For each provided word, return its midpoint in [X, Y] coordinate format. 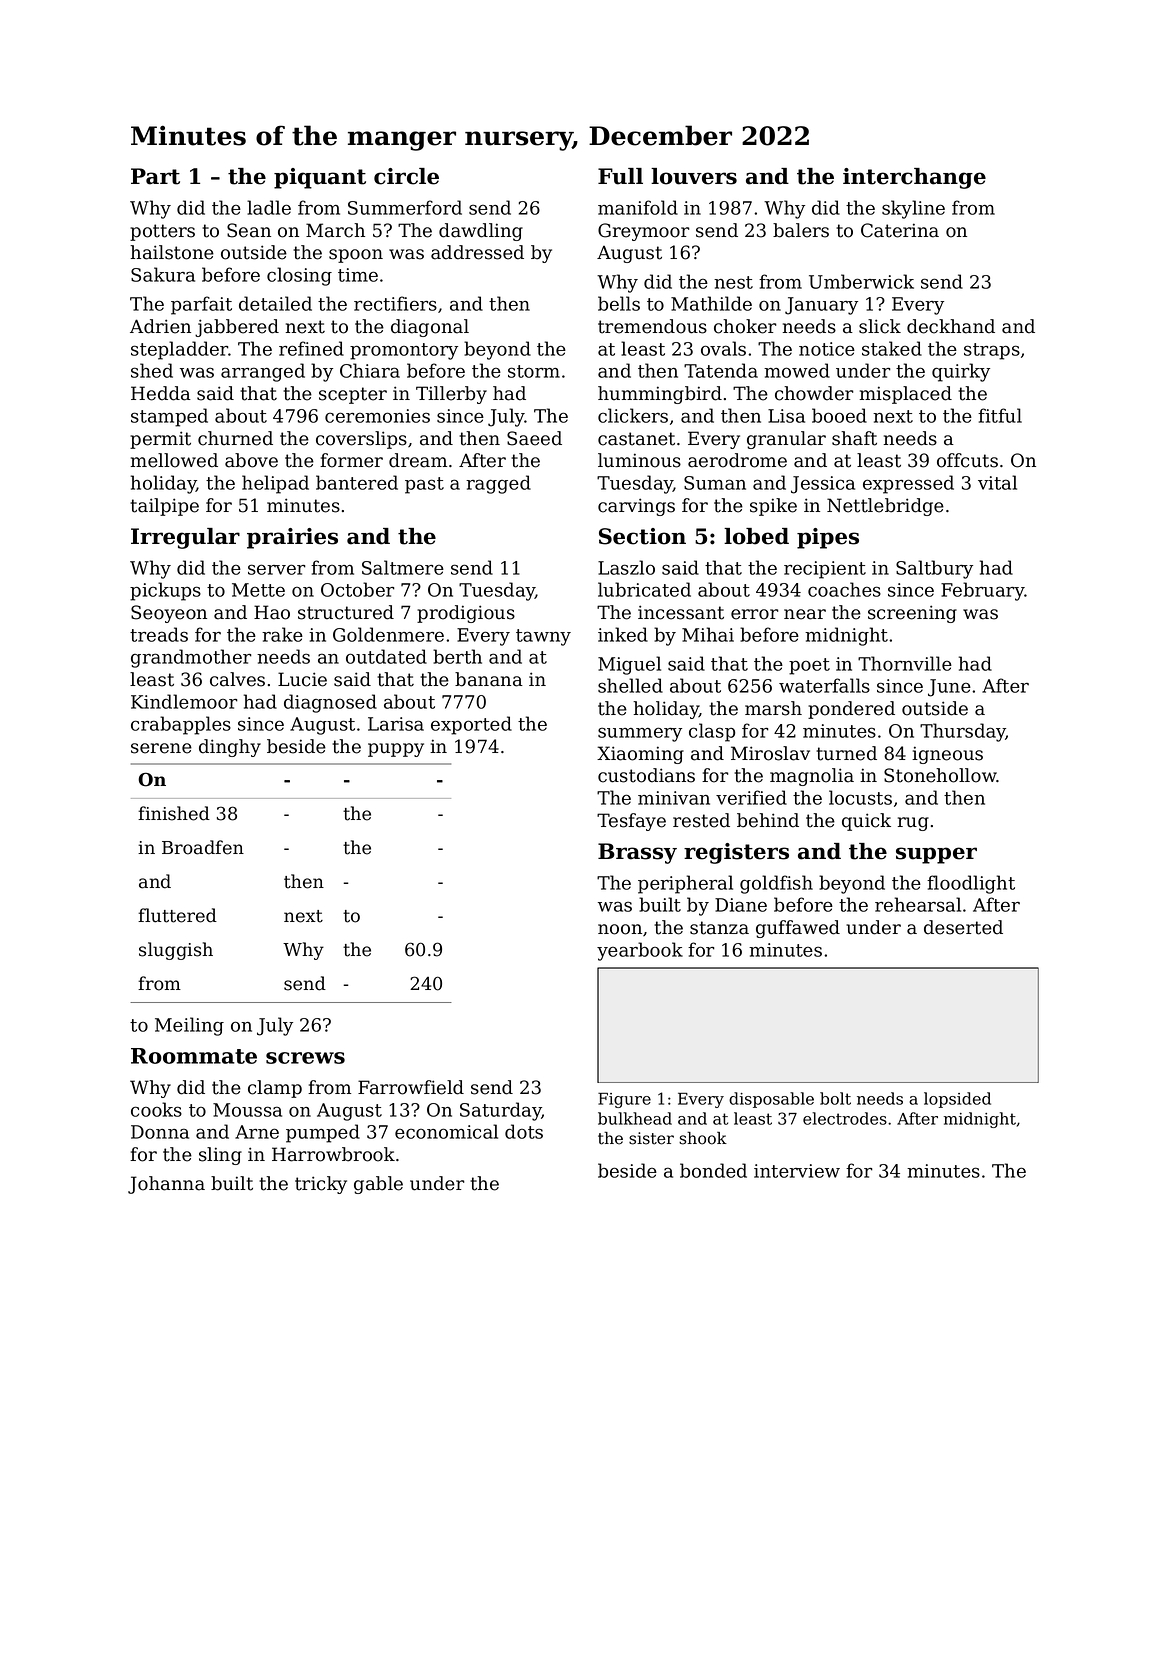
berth [457, 656]
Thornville [905, 663]
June [949, 688]
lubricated [644, 589]
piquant [320, 178]
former [351, 460]
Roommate [194, 1056]
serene [161, 748]
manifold [638, 207]
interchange [914, 178]
